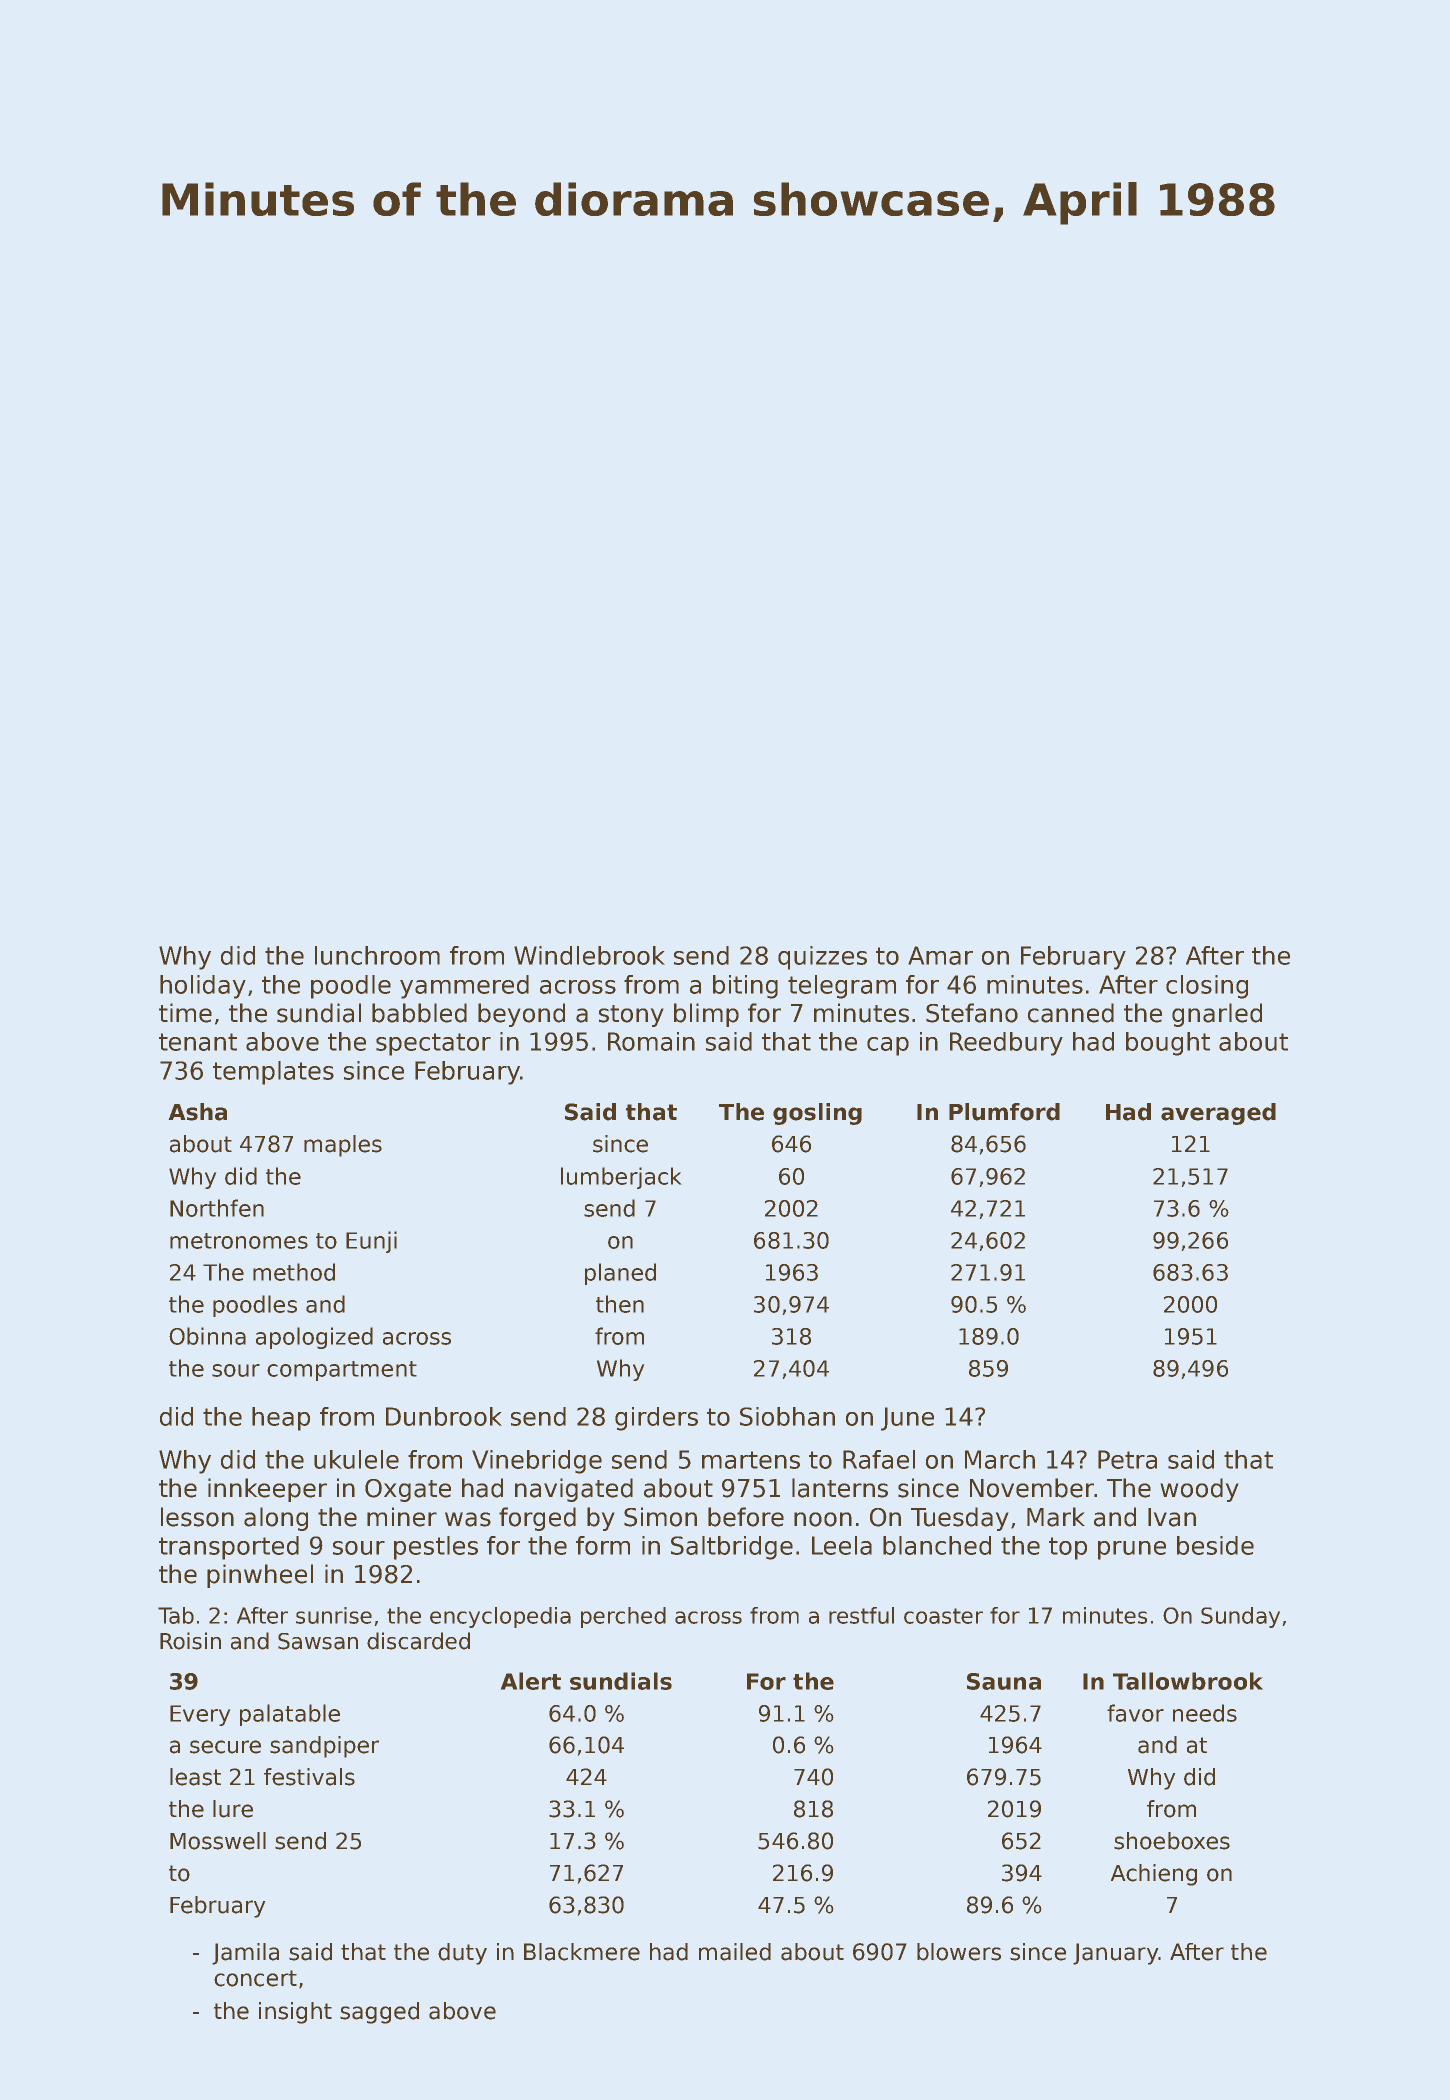  Describe the element at coordinates (260, 1576) in the screenshot. I see `pinwheel` at that location.
